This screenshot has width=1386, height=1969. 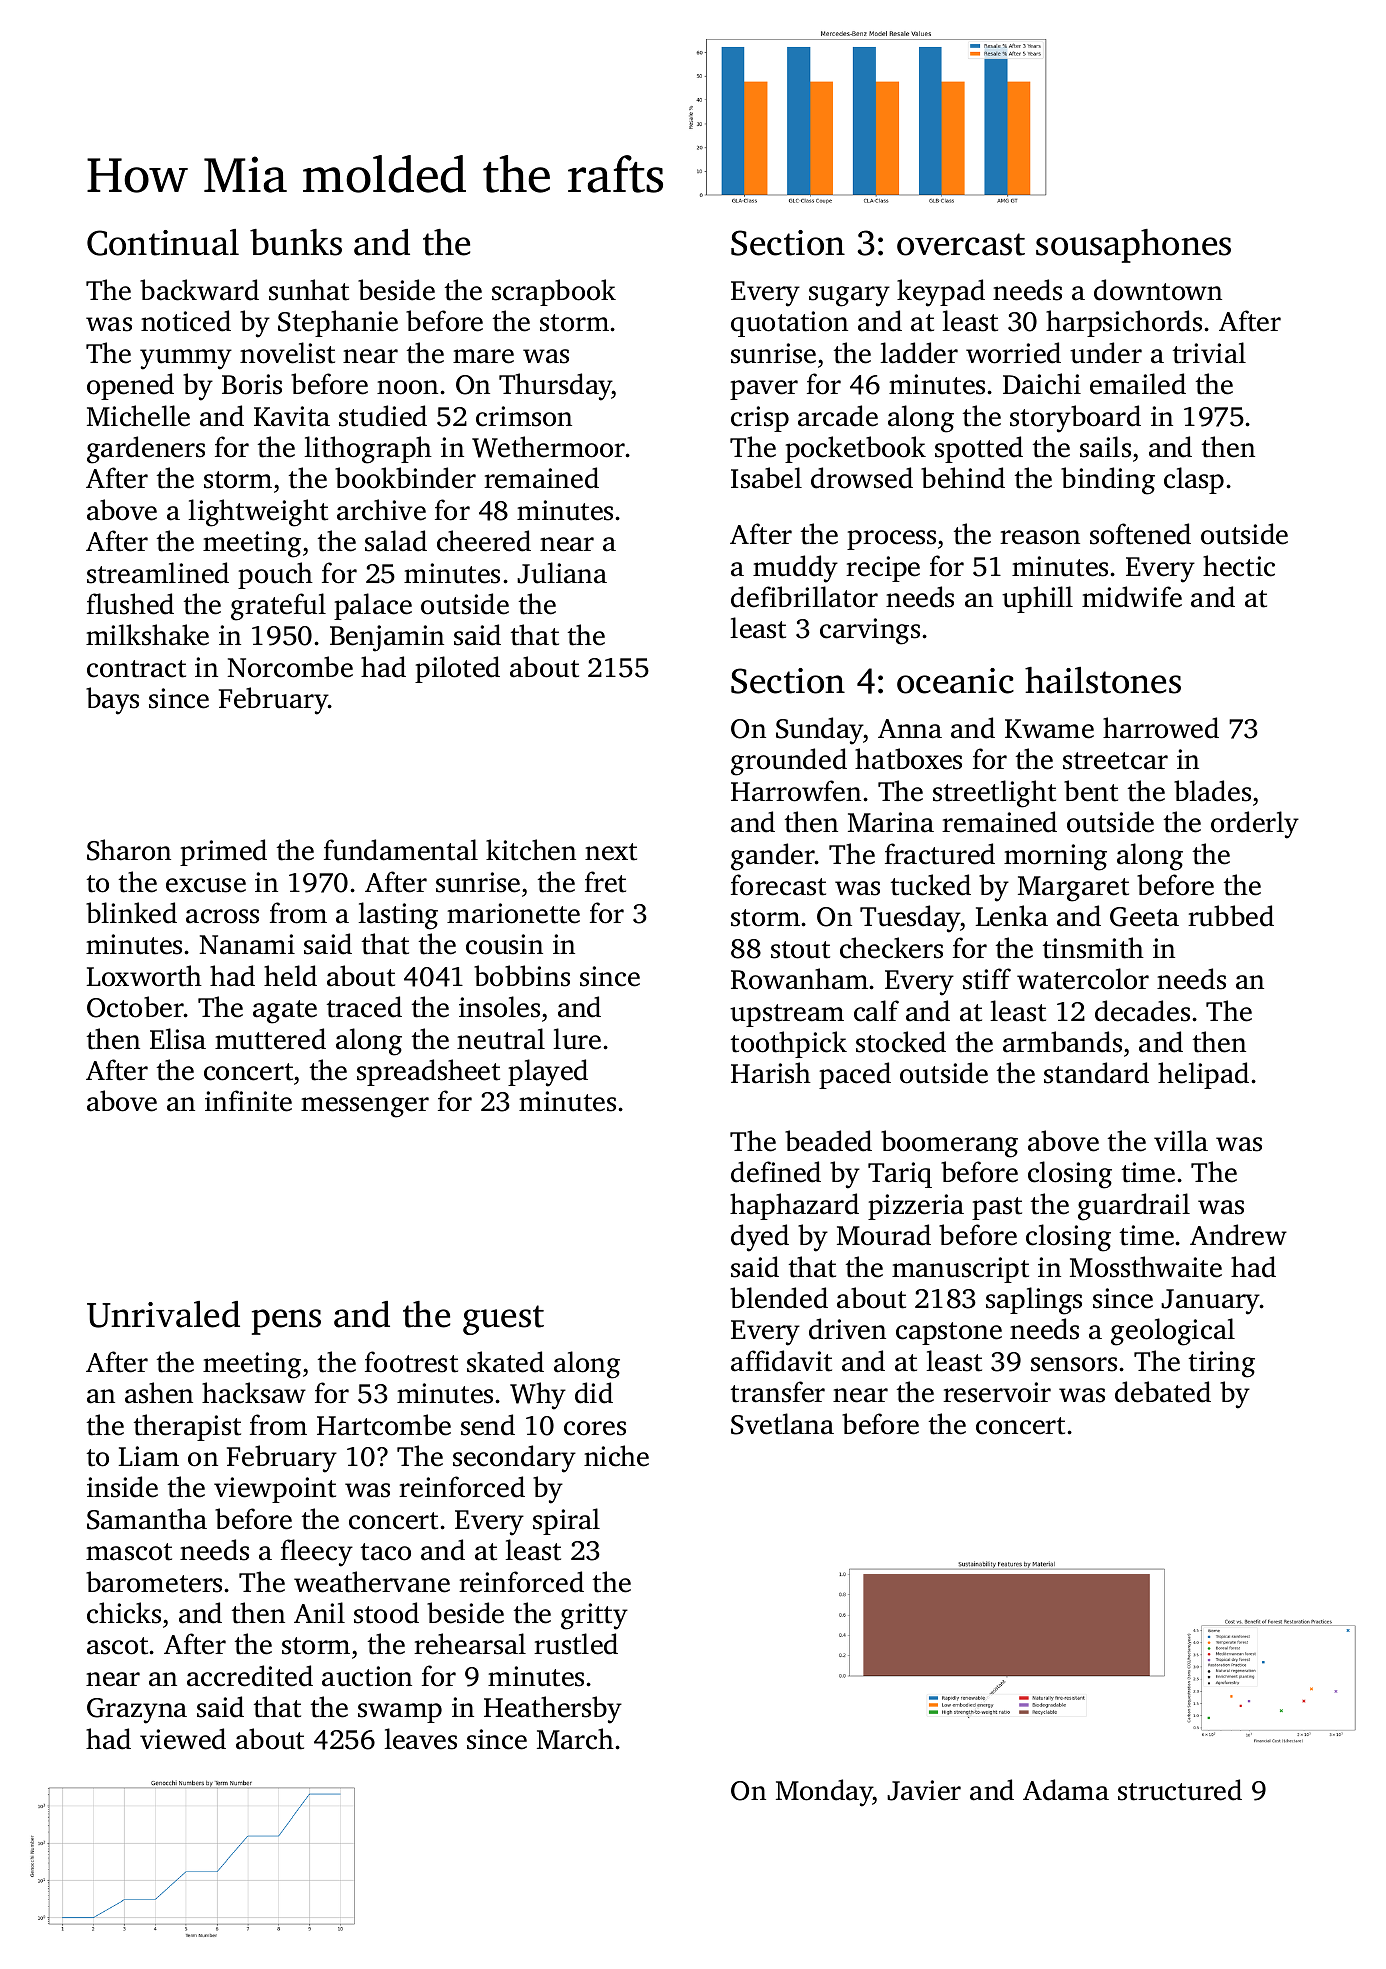 What do you see at coordinates (163, 1314) in the screenshot?
I see `Unrivaled` at bounding box center [163, 1314].
